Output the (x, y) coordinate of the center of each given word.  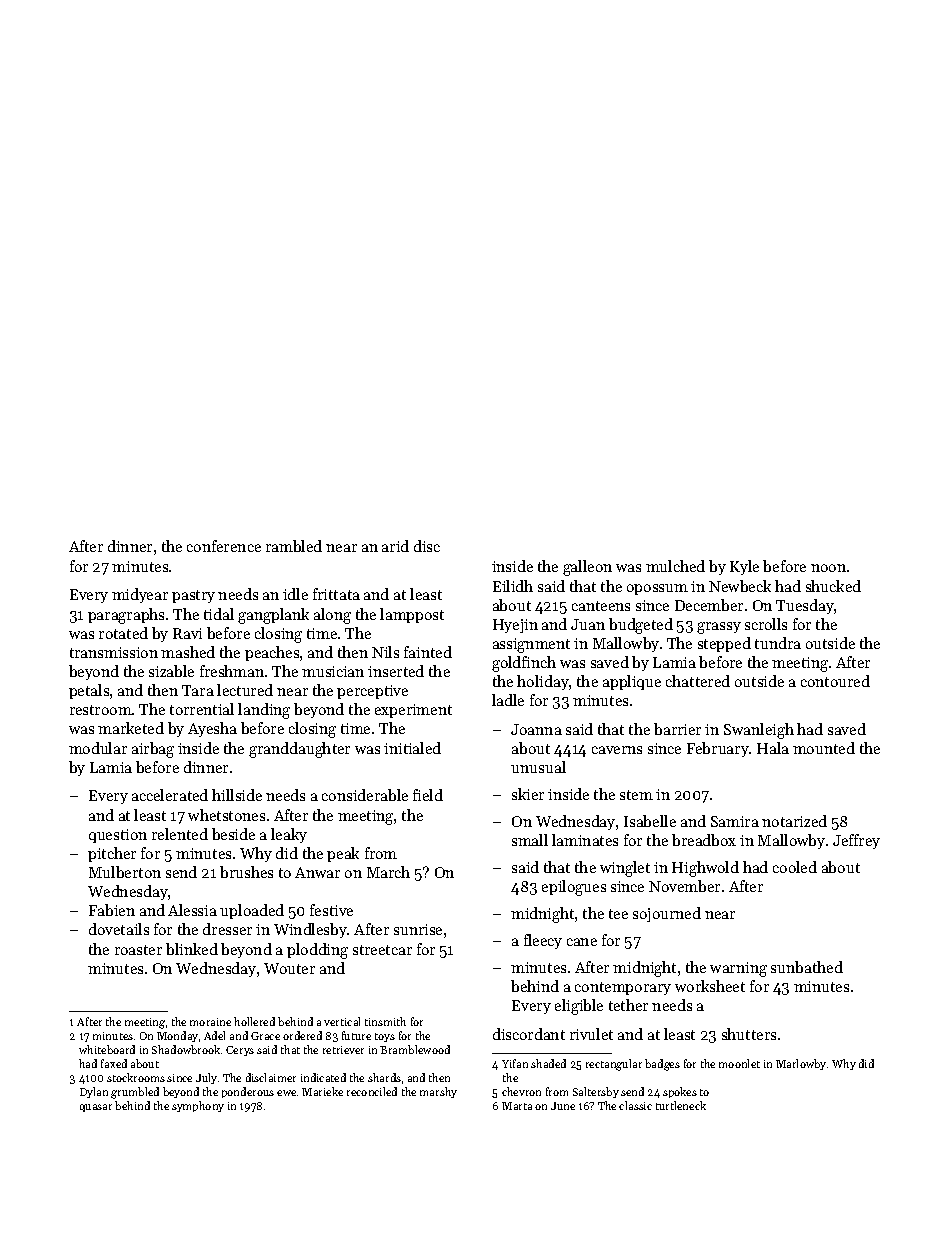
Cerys (240, 1051)
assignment (531, 645)
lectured (245, 690)
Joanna (536, 729)
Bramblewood (415, 1049)
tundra (778, 643)
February (718, 749)
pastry (193, 596)
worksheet (710, 986)
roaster (138, 950)
